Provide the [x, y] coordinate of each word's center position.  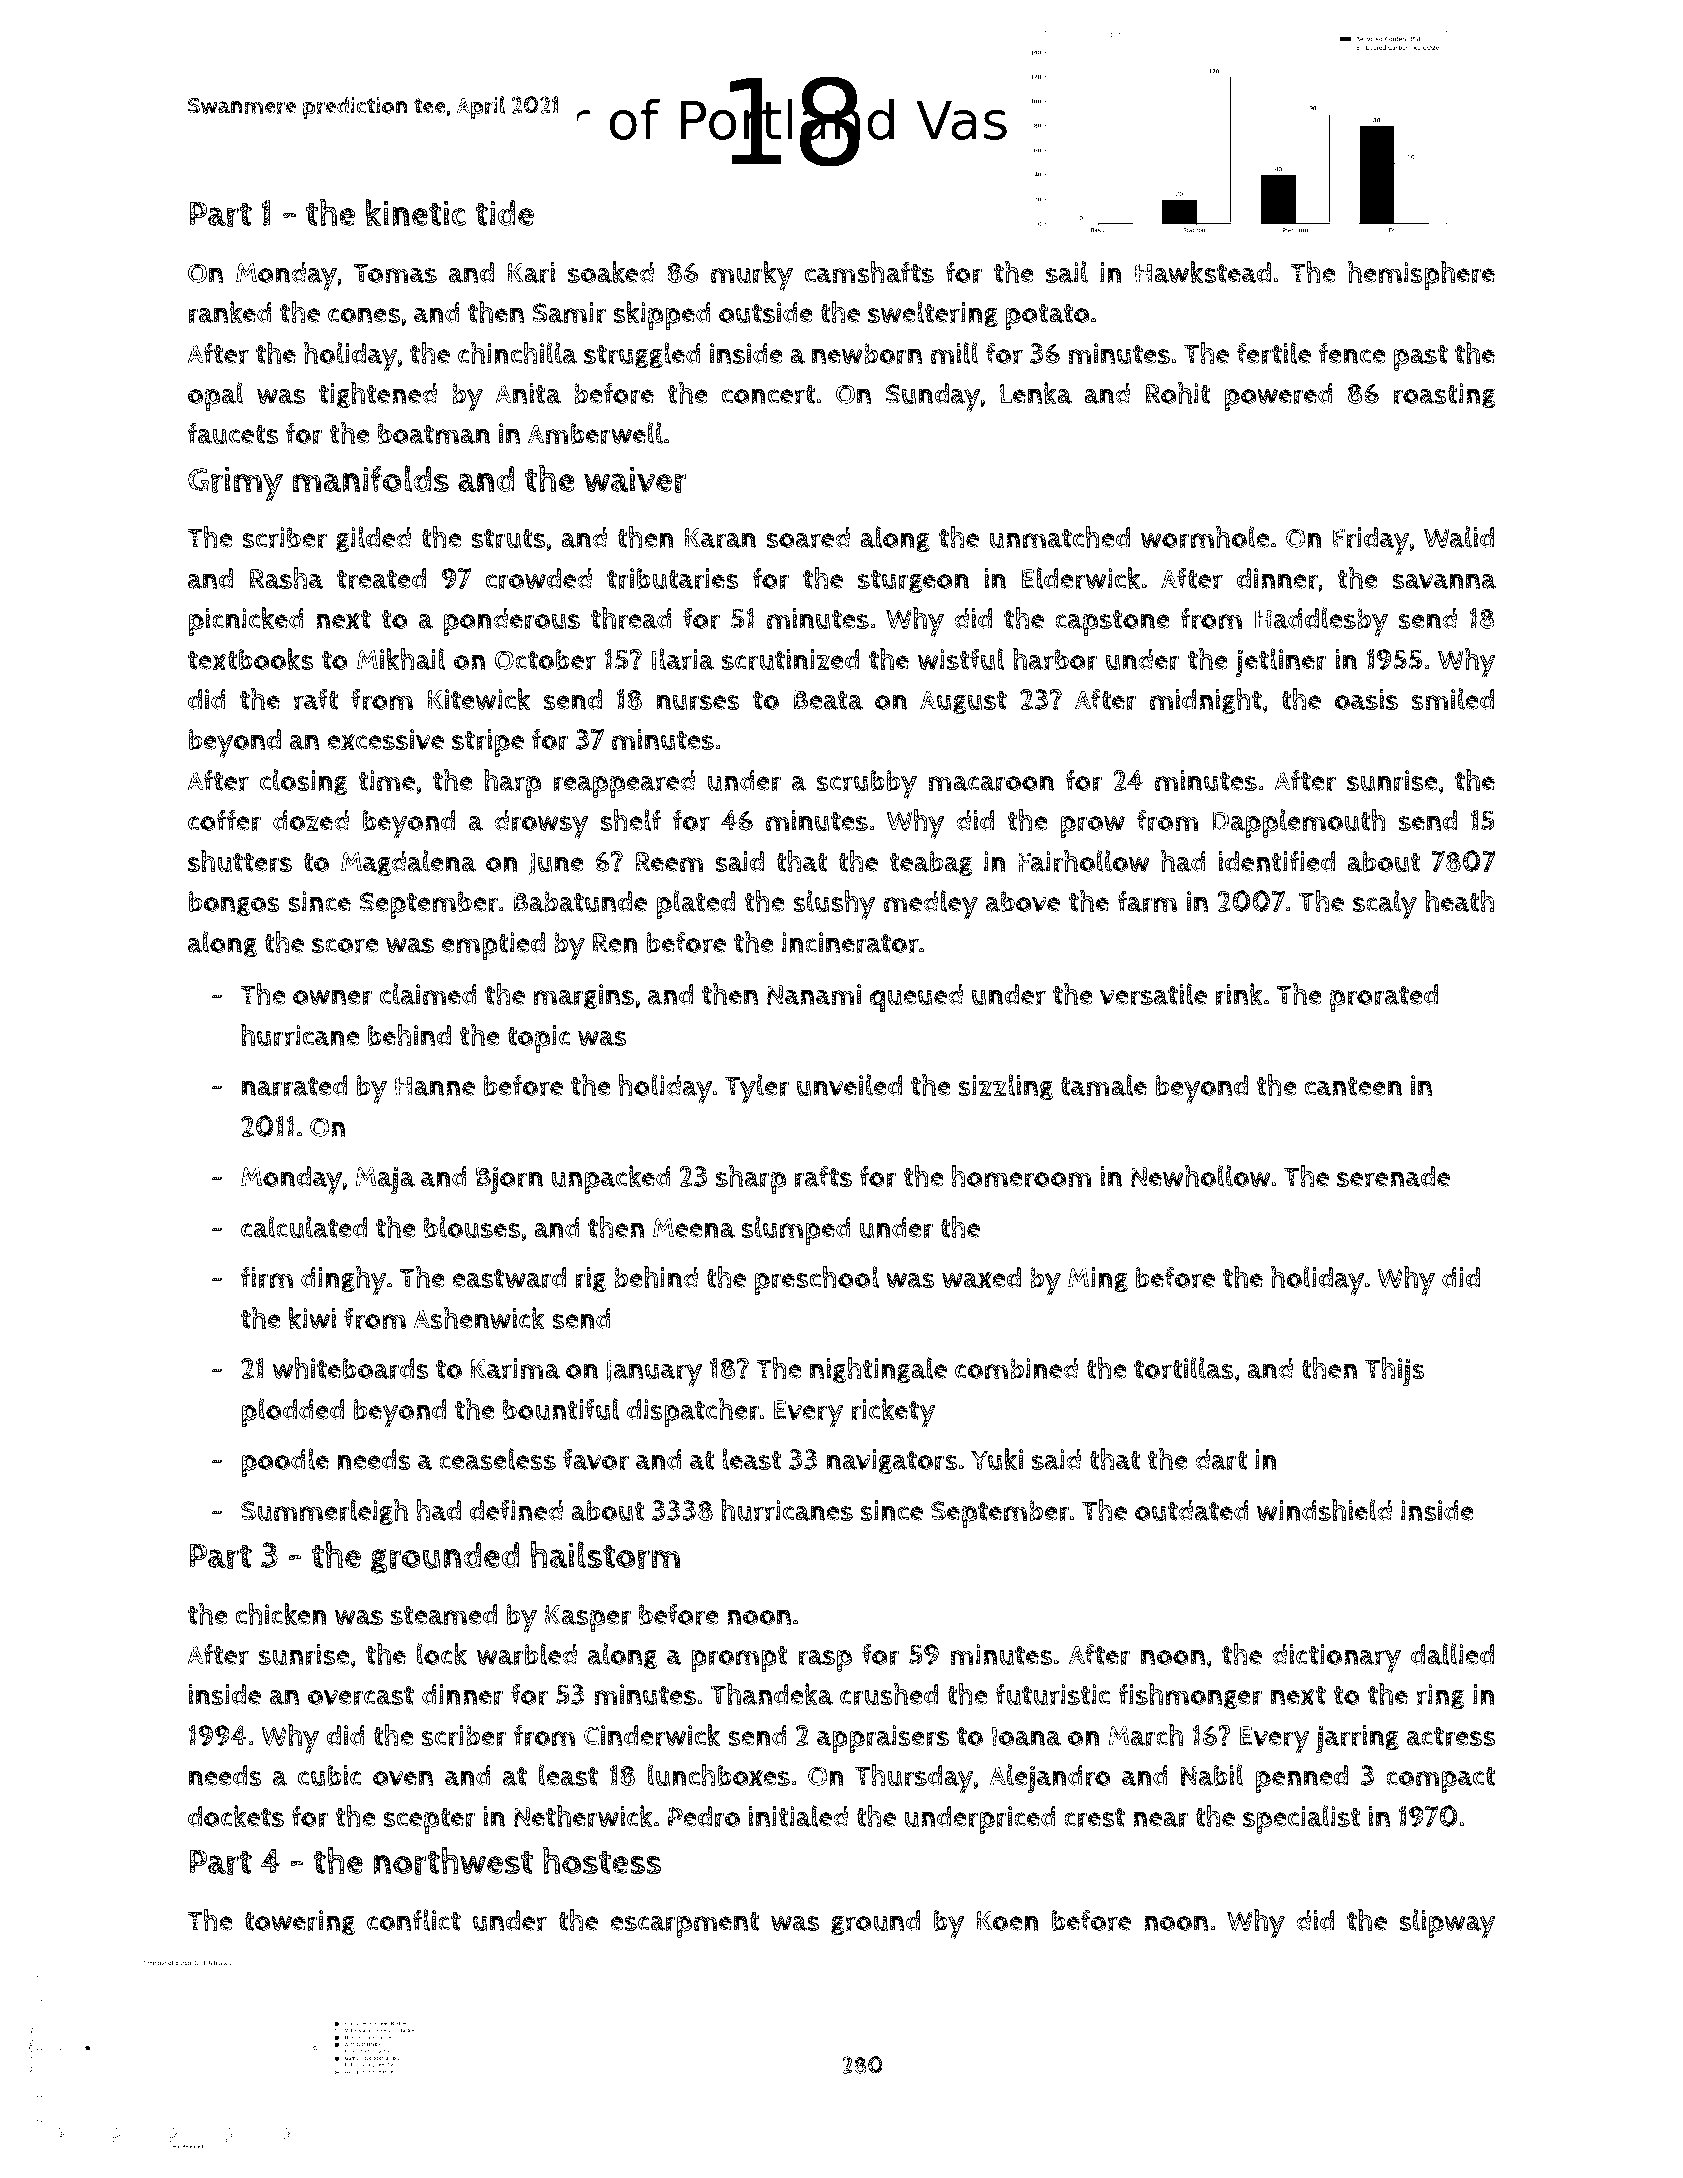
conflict [414, 1920]
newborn [867, 354]
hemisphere [1421, 275]
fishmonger [1190, 1696]
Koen [1008, 1921]
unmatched [1059, 537]
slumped [796, 1230]
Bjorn [509, 1180]
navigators [892, 1462]
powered [1279, 397]
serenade [1393, 1177]
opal [216, 396]
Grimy [235, 484]
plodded [293, 1412]
